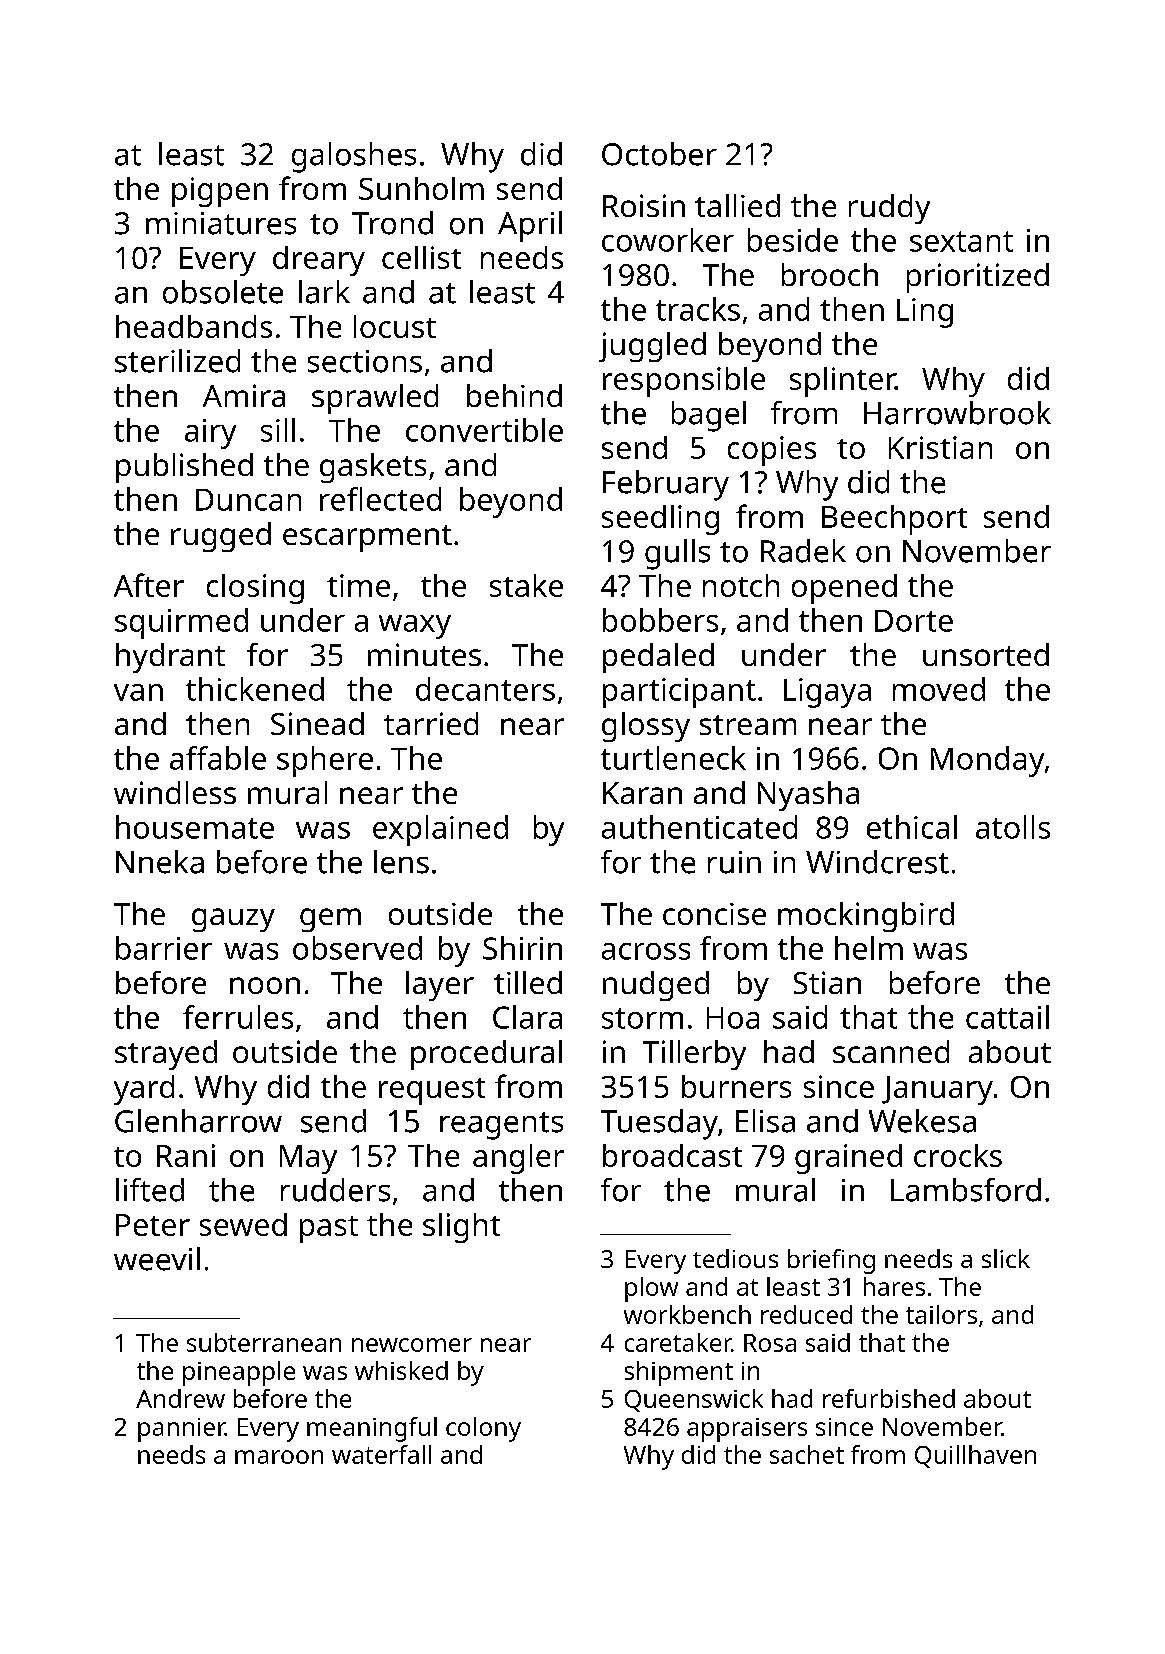 Image resolution: width=1165 pixels, height=1654 pixels. I want to click on cattail, so click(1007, 1017).
